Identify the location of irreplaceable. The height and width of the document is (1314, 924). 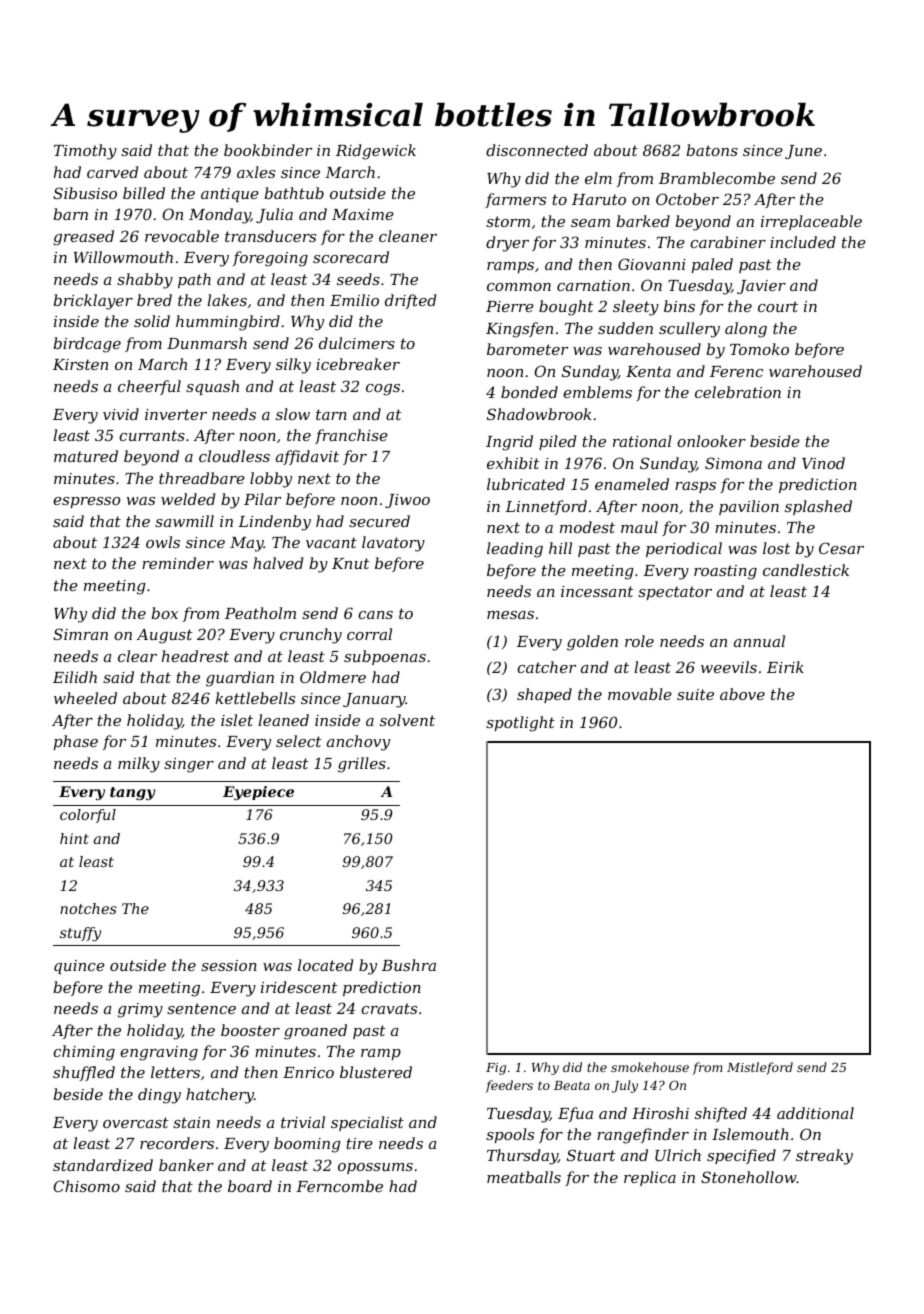
(811, 222).
